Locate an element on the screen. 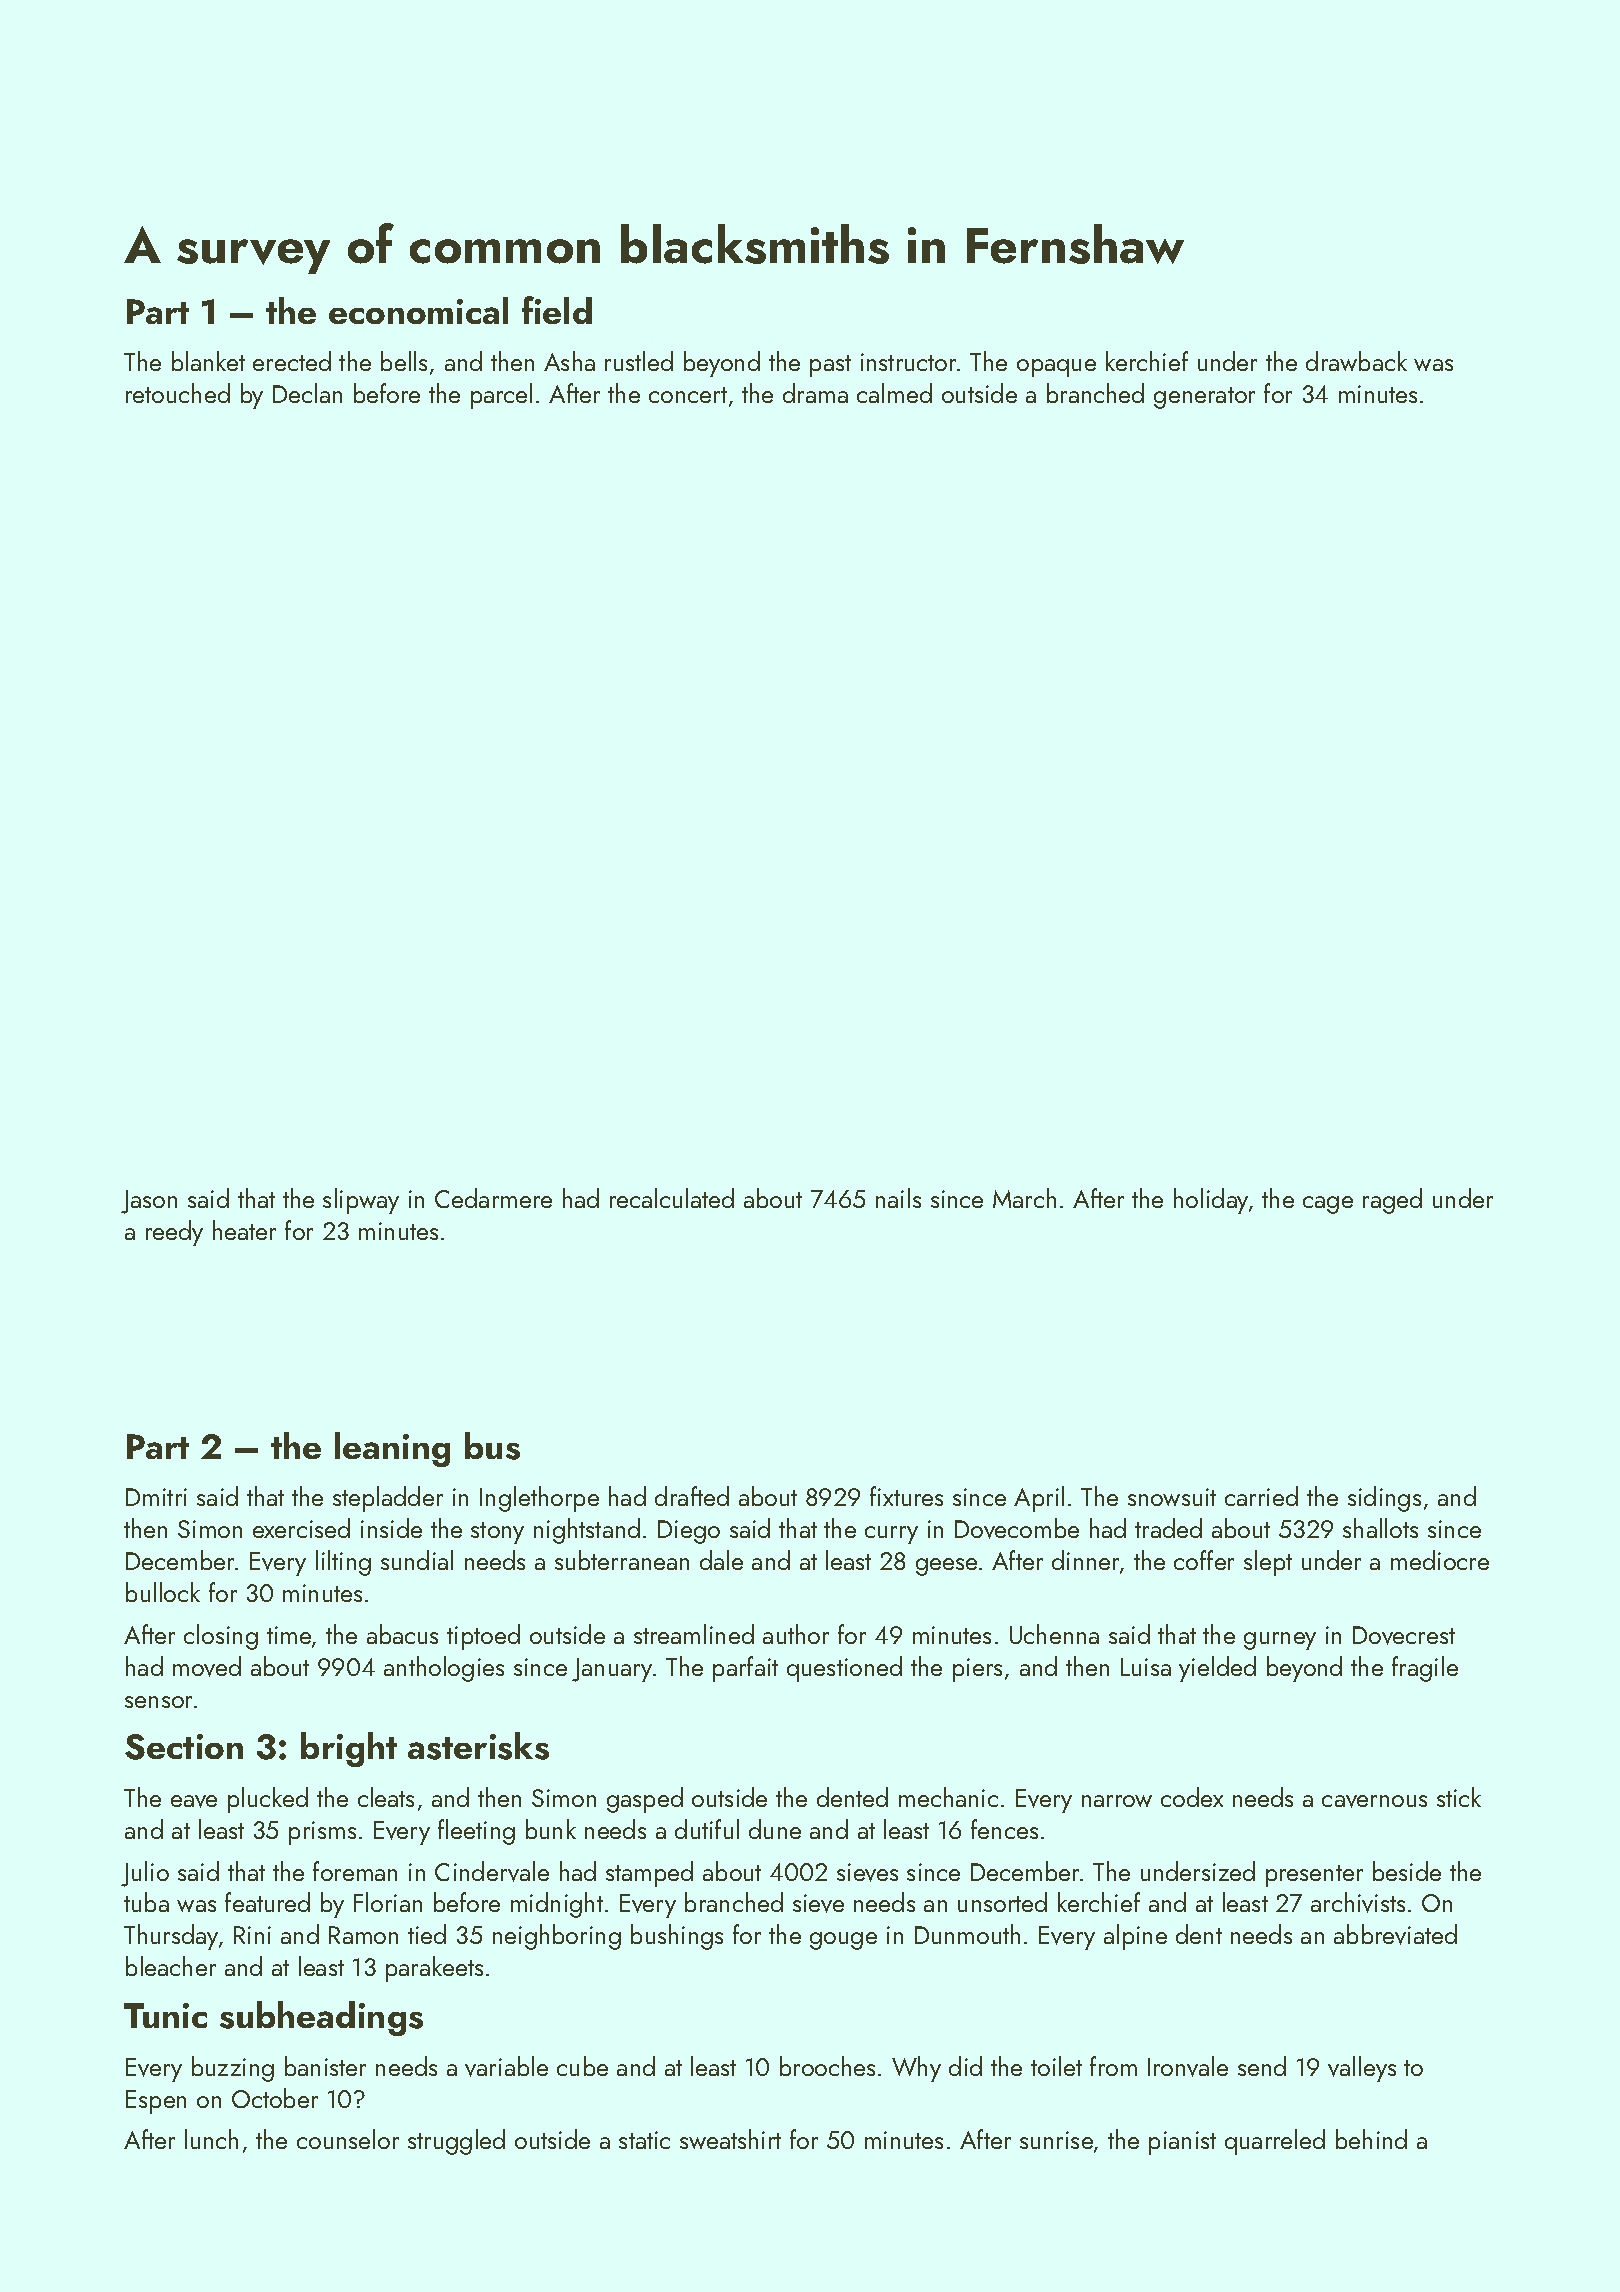  Why is located at coordinates (916, 2069).
